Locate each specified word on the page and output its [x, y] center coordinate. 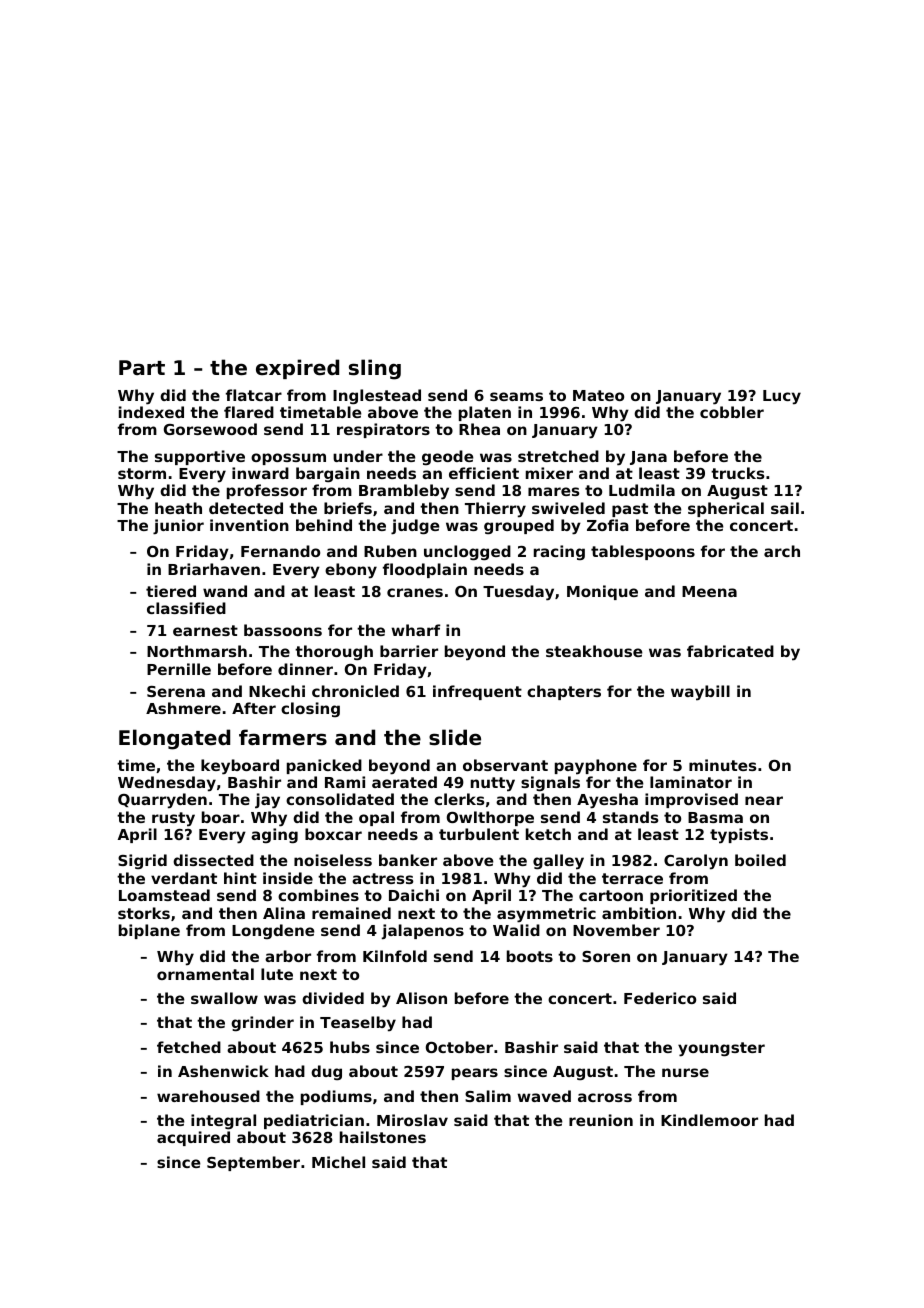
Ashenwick [223, 1071]
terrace [632, 878]
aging [274, 835]
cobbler [732, 412]
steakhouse [594, 651]
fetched [189, 1047]
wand [225, 591]
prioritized [693, 896]
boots [530, 956]
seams [516, 396]
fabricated [730, 651]
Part [142, 367]
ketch [548, 834]
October [459, 1047]
